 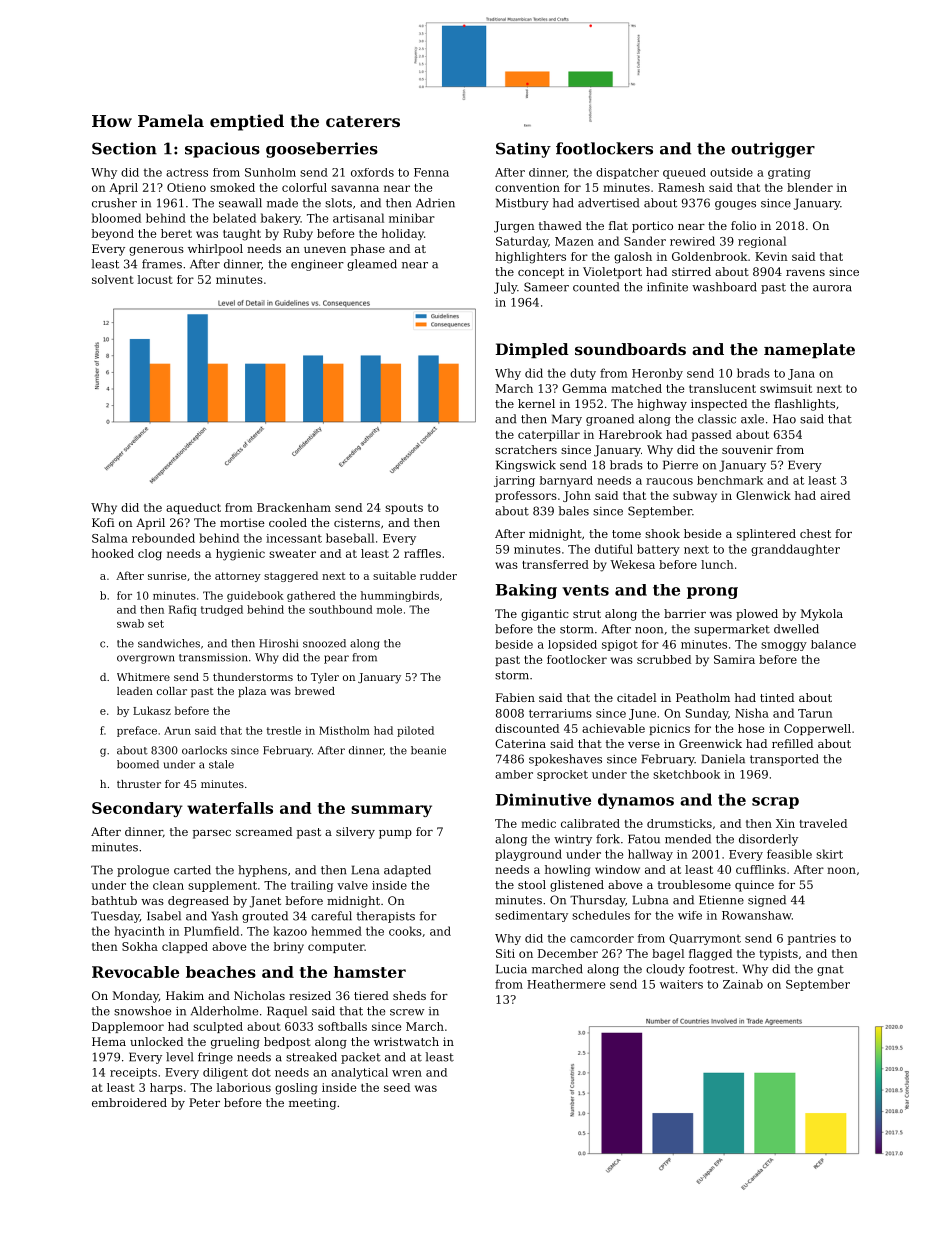 What do you see at coordinates (312, 1104) in the screenshot?
I see `meeting` at bounding box center [312, 1104].
